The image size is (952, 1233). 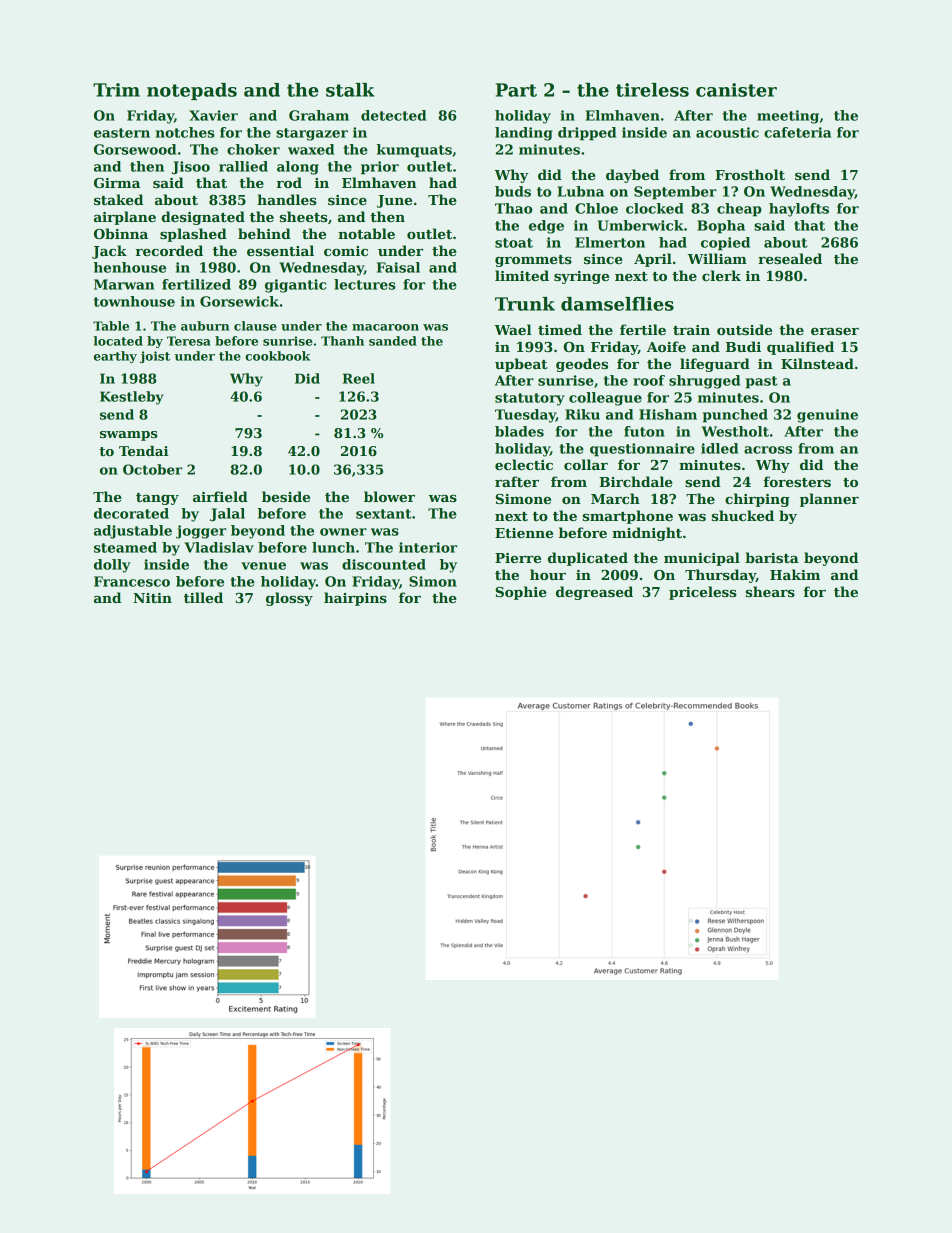 What do you see at coordinates (365, 284) in the screenshot?
I see `lectures` at bounding box center [365, 284].
